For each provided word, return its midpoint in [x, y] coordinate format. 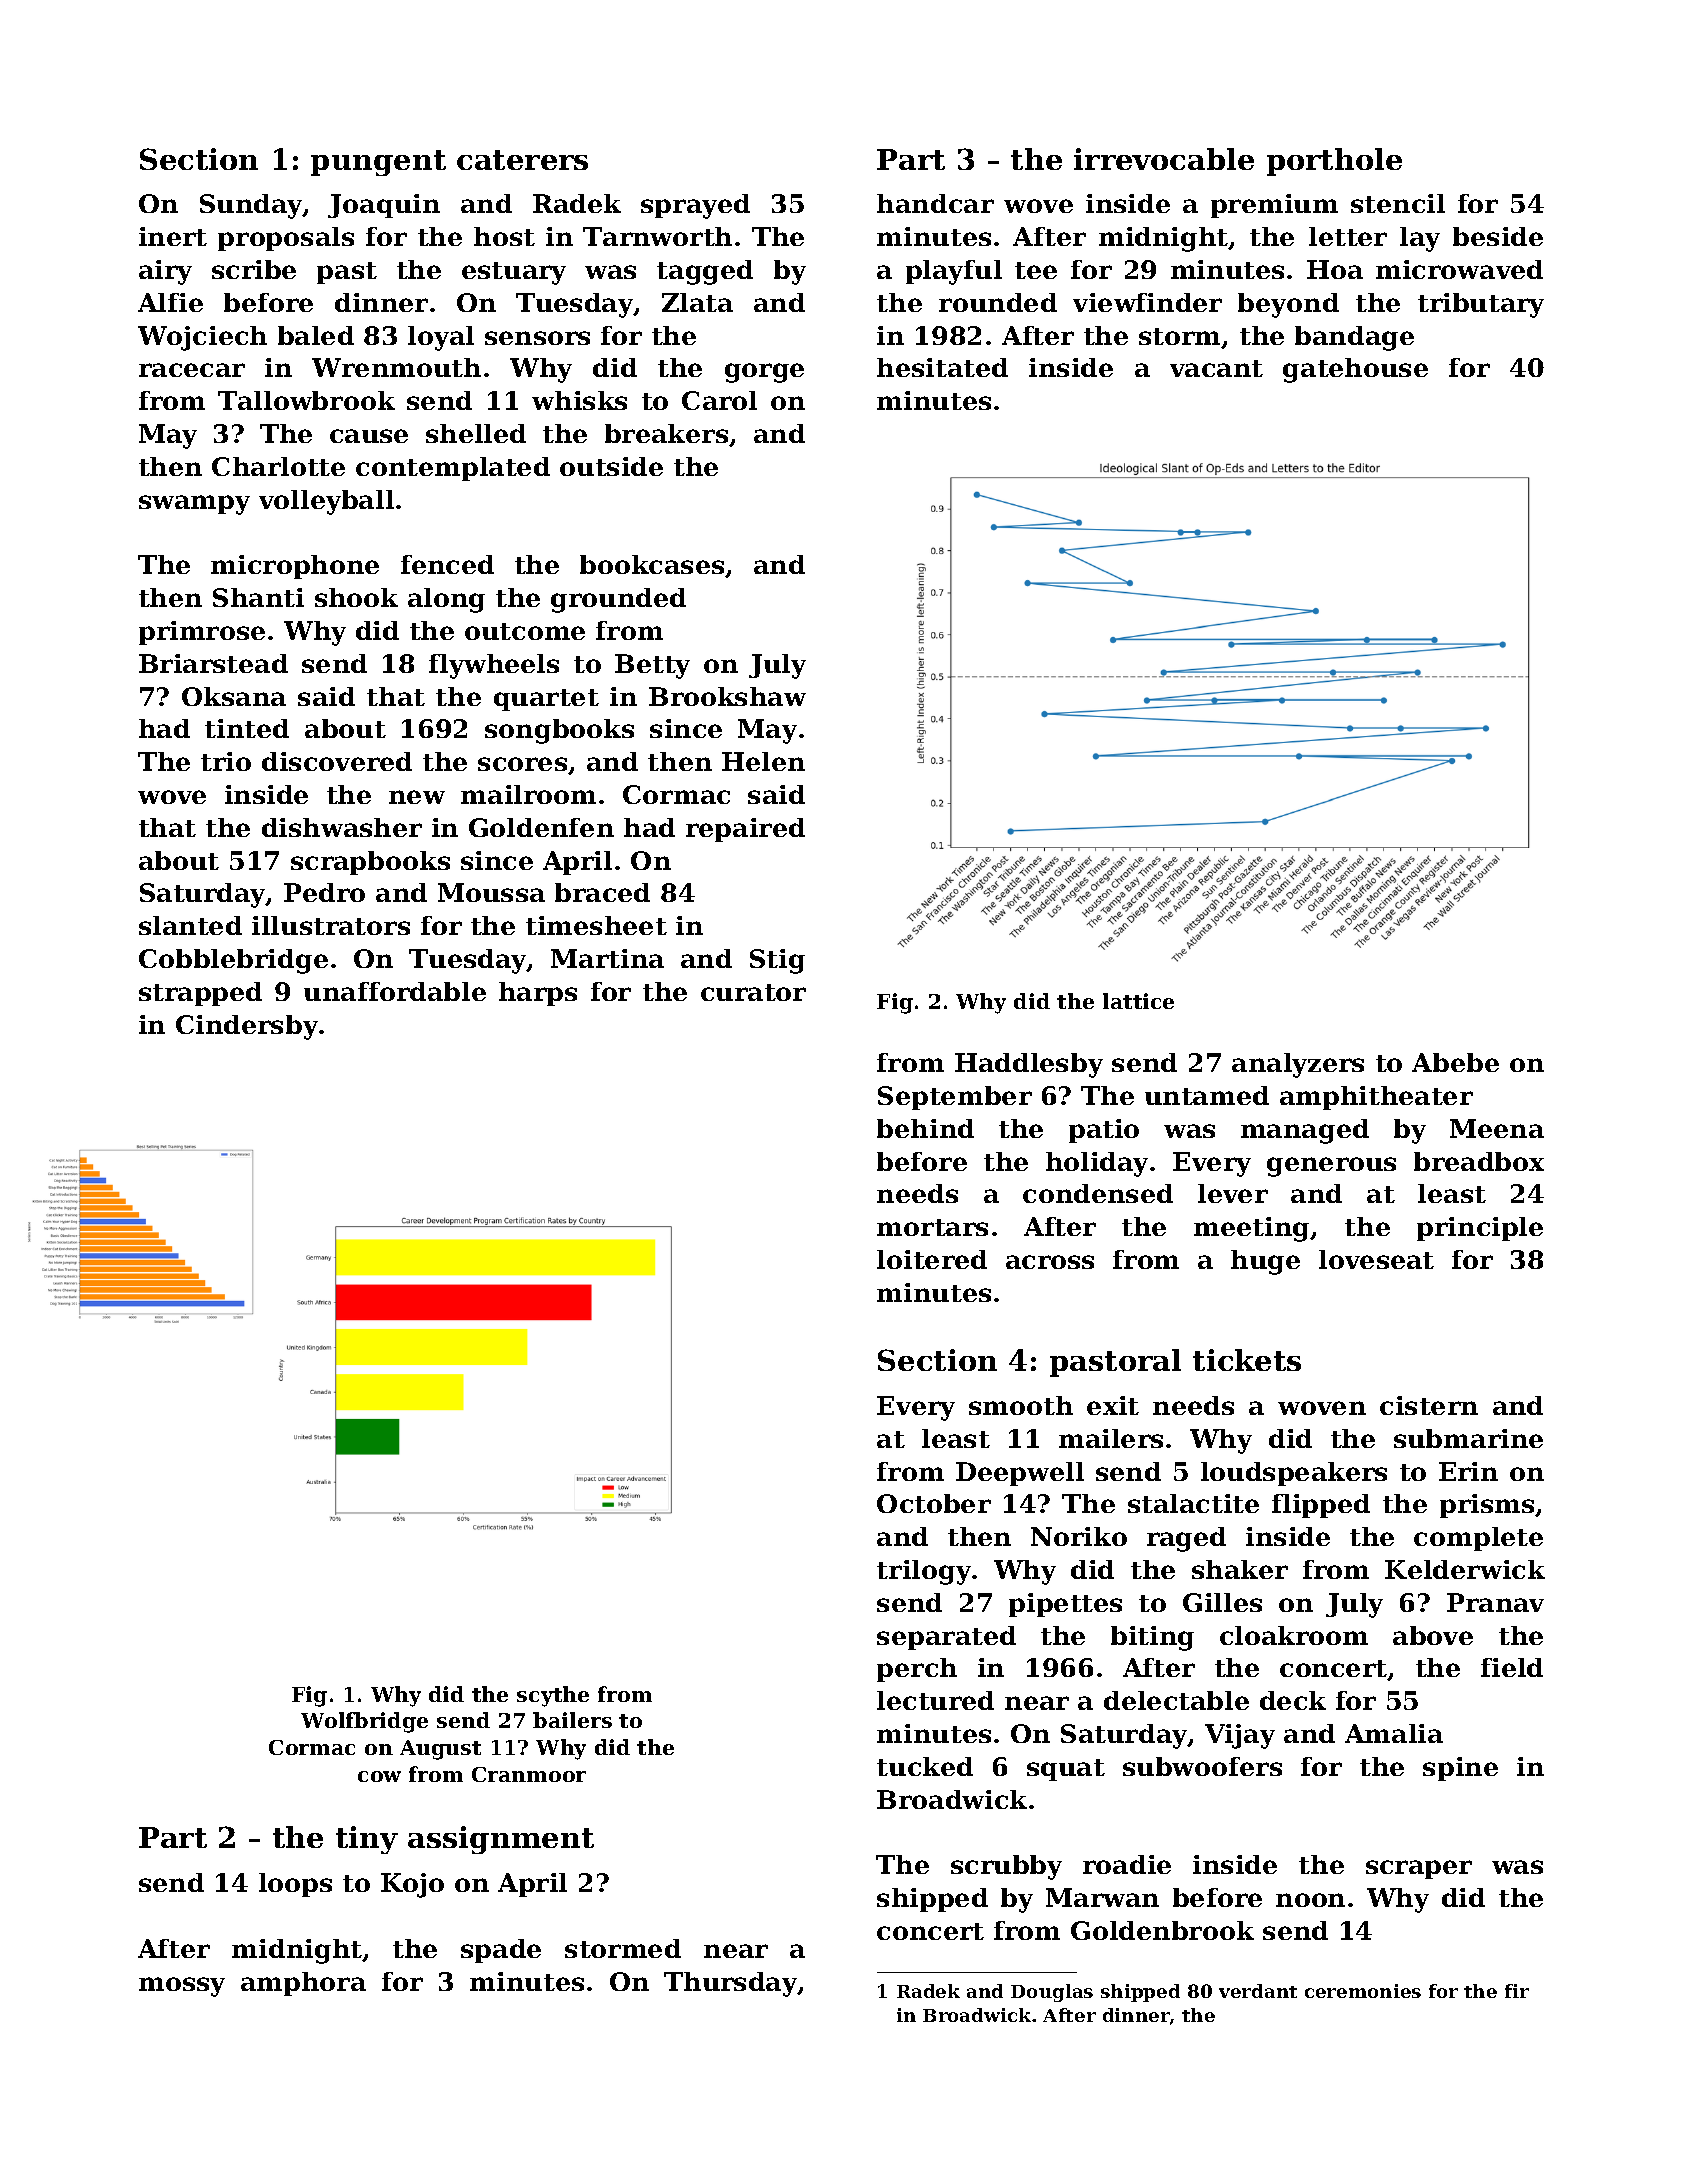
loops [295, 1885]
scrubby [1006, 1867]
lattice [1138, 1001]
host [504, 236]
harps [538, 994]
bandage [1354, 338]
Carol [719, 400]
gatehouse [1355, 370]
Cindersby [247, 1027]
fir [1517, 1991]
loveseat [1376, 1259]
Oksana [234, 696]
